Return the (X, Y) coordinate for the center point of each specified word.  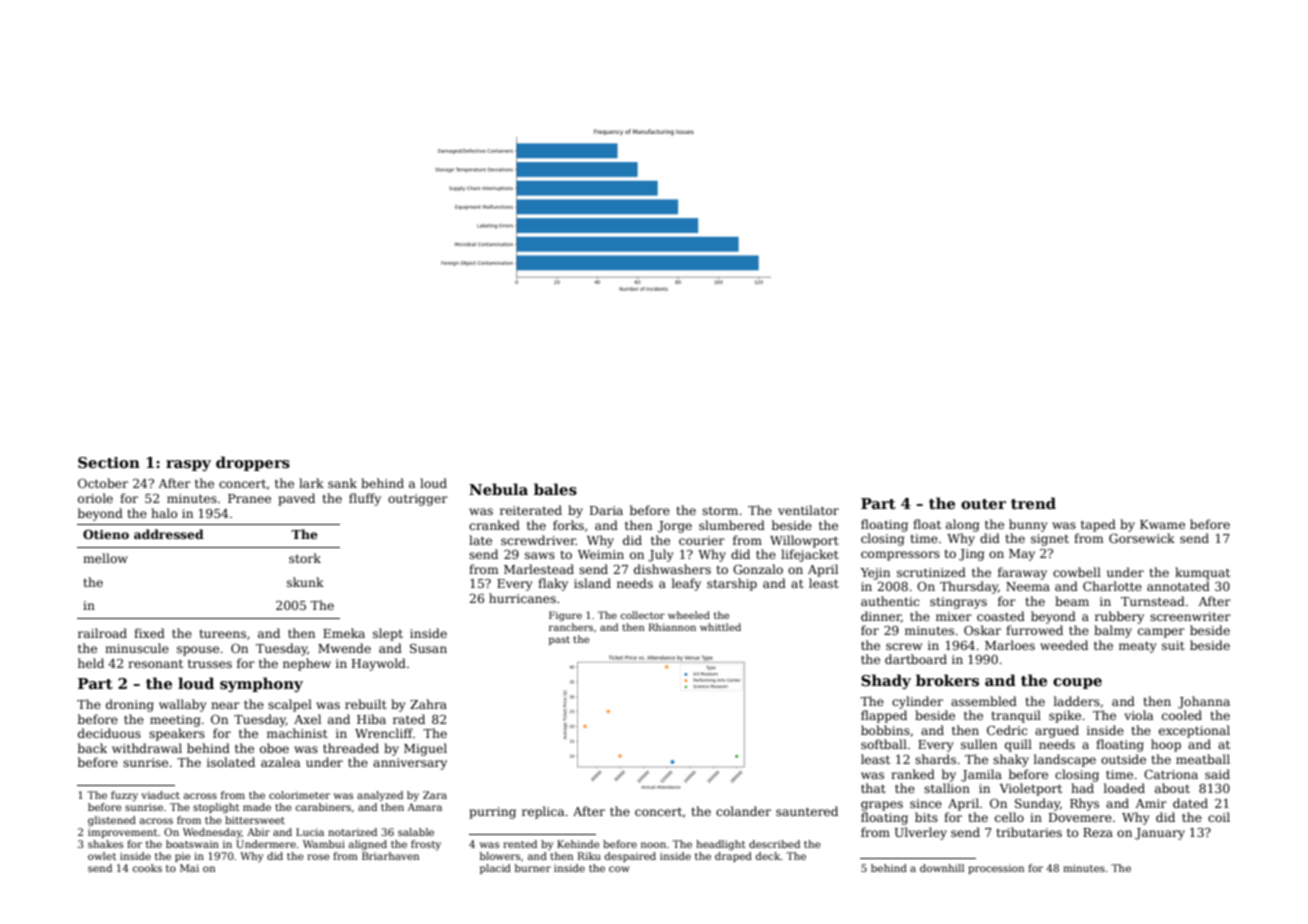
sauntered (807, 811)
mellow (105, 558)
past (559, 640)
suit (1173, 645)
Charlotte (1112, 586)
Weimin (601, 554)
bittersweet (255, 820)
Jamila (981, 775)
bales (555, 489)
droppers (253, 463)
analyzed (380, 796)
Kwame (1162, 524)
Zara (435, 795)
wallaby (183, 705)
